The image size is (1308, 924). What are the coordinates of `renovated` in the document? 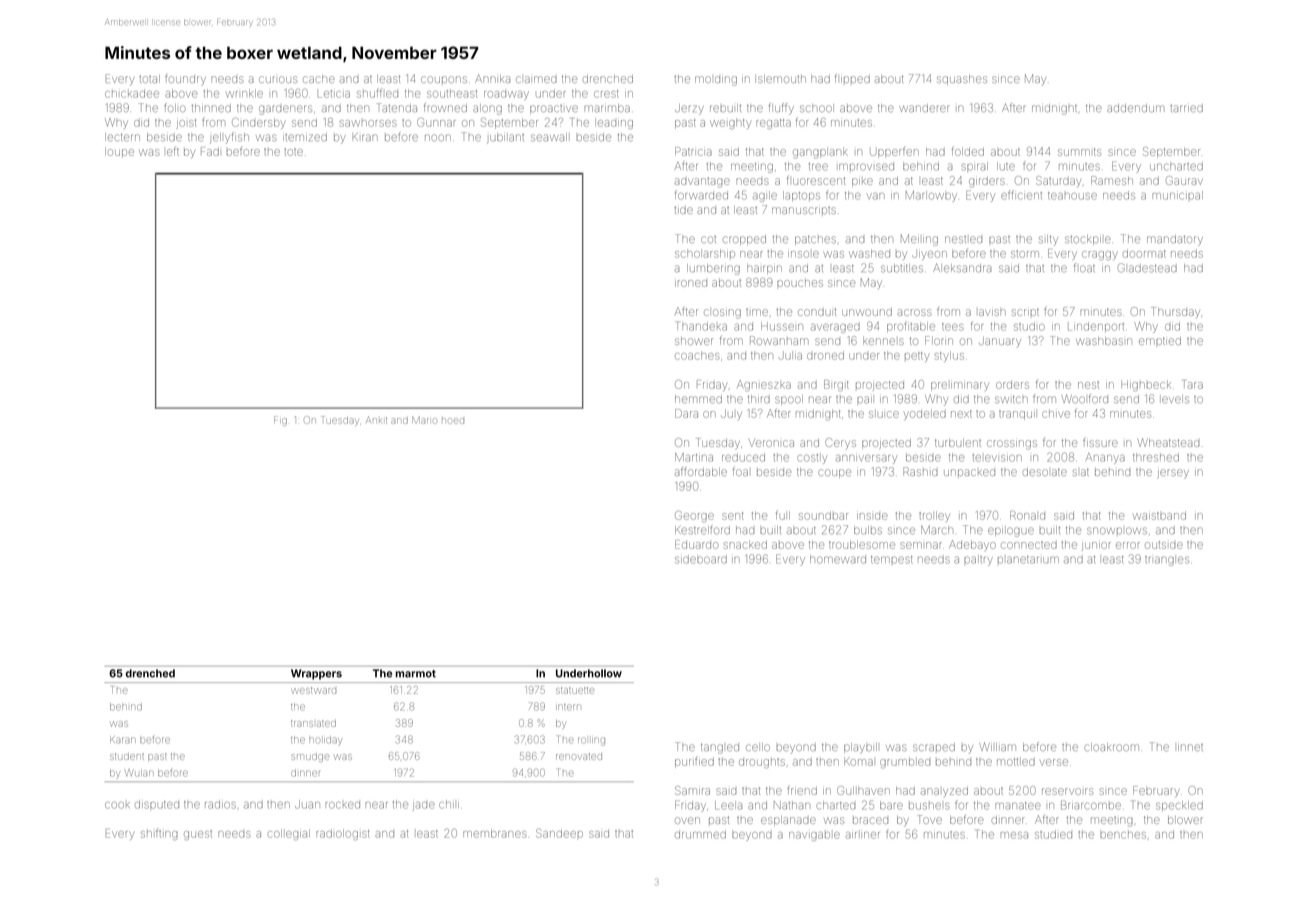 It's located at (579, 756).
